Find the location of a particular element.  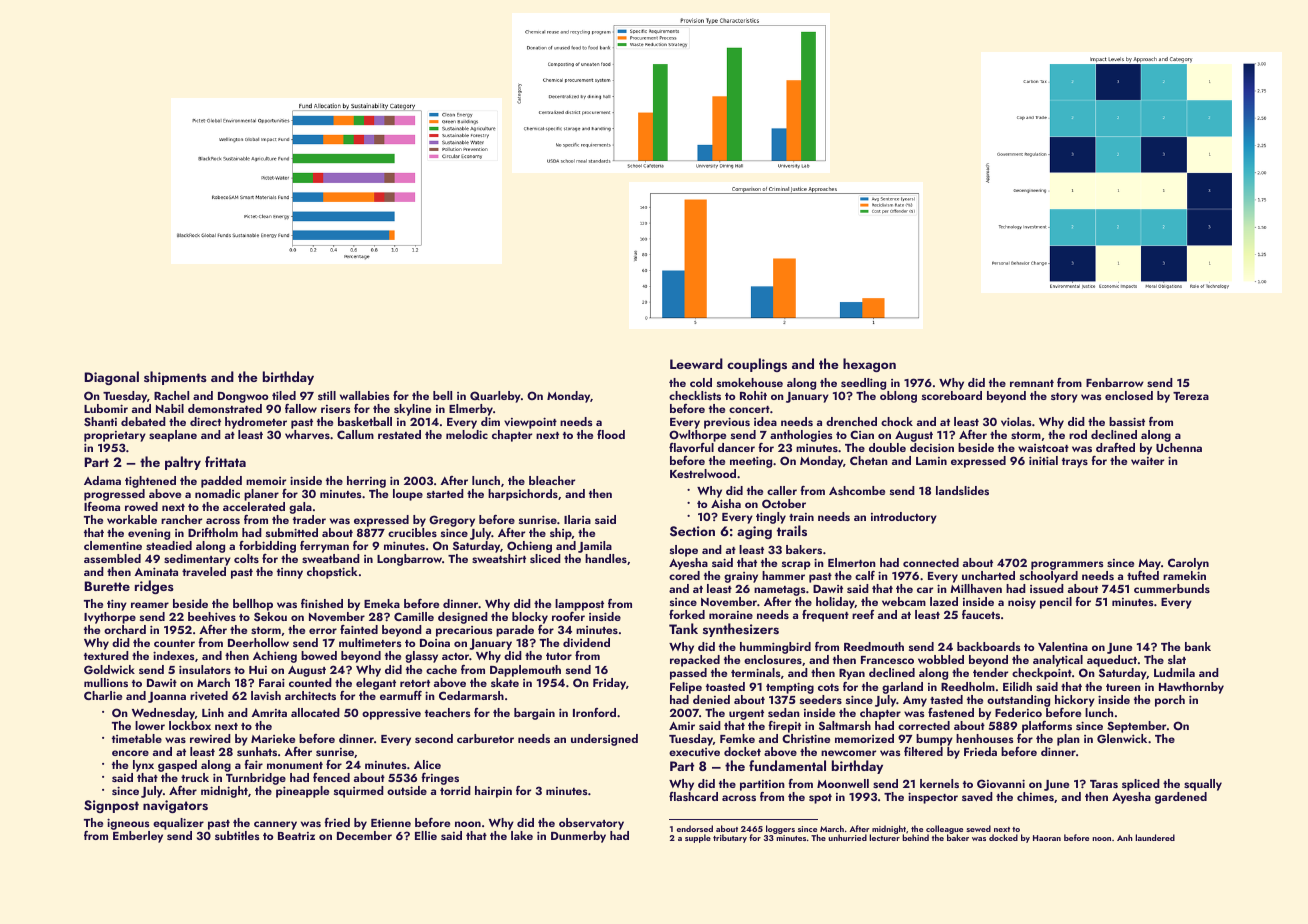

hexagon is located at coordinates (869, 365).
